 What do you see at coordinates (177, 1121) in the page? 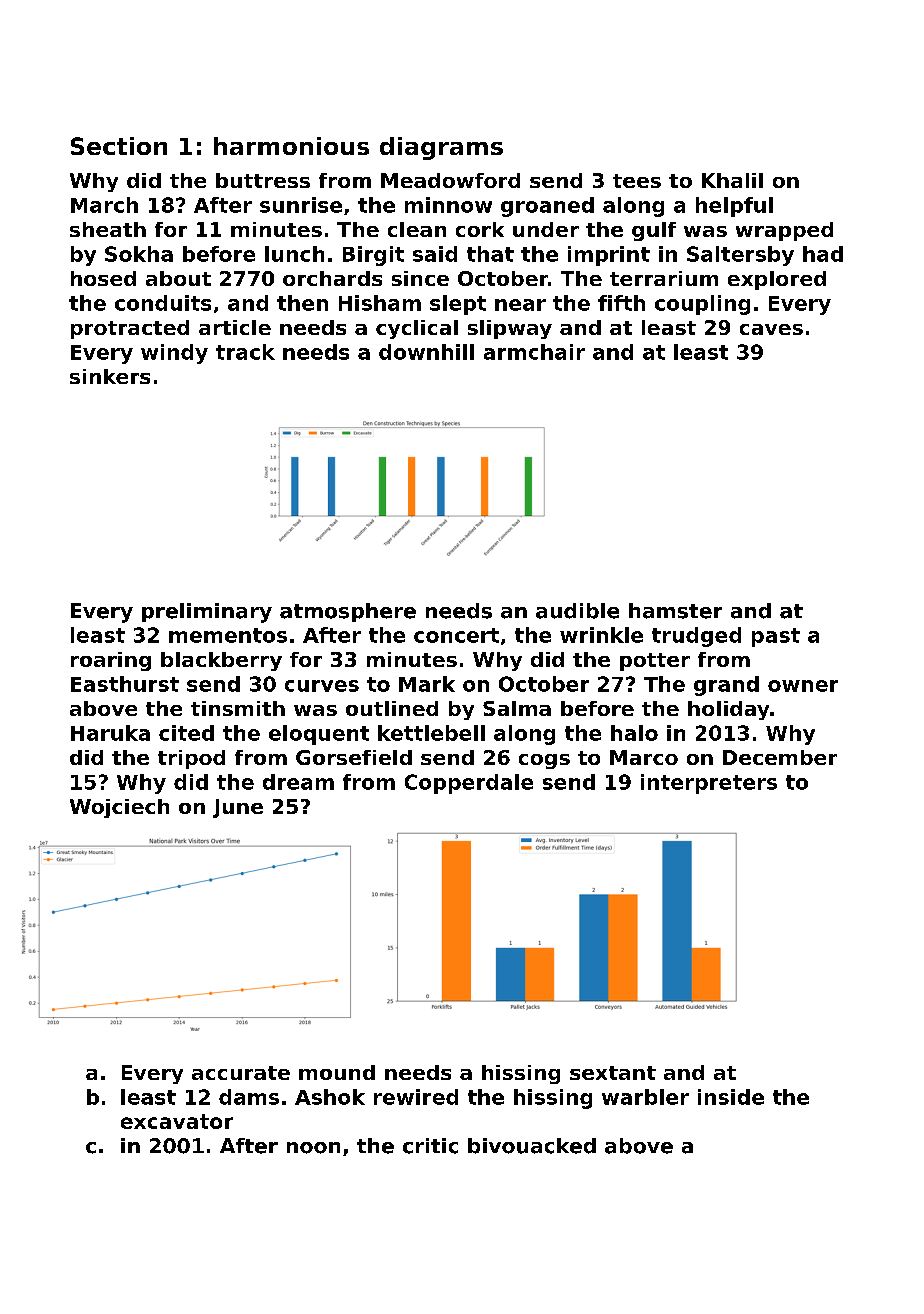
I see `excavator` at bounding box center [177, 1121].
